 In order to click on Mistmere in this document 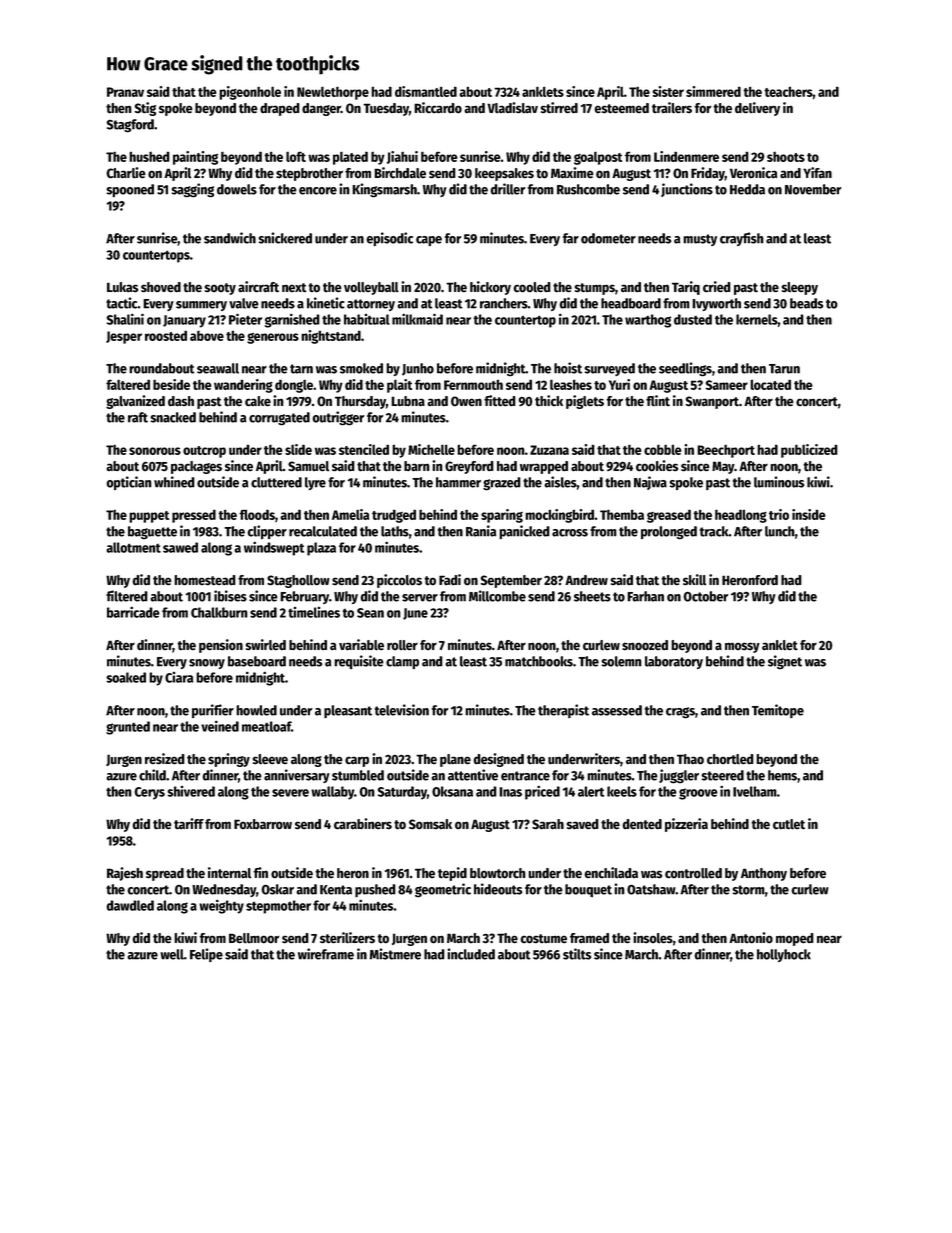, I will do `click(395, 954)`.
